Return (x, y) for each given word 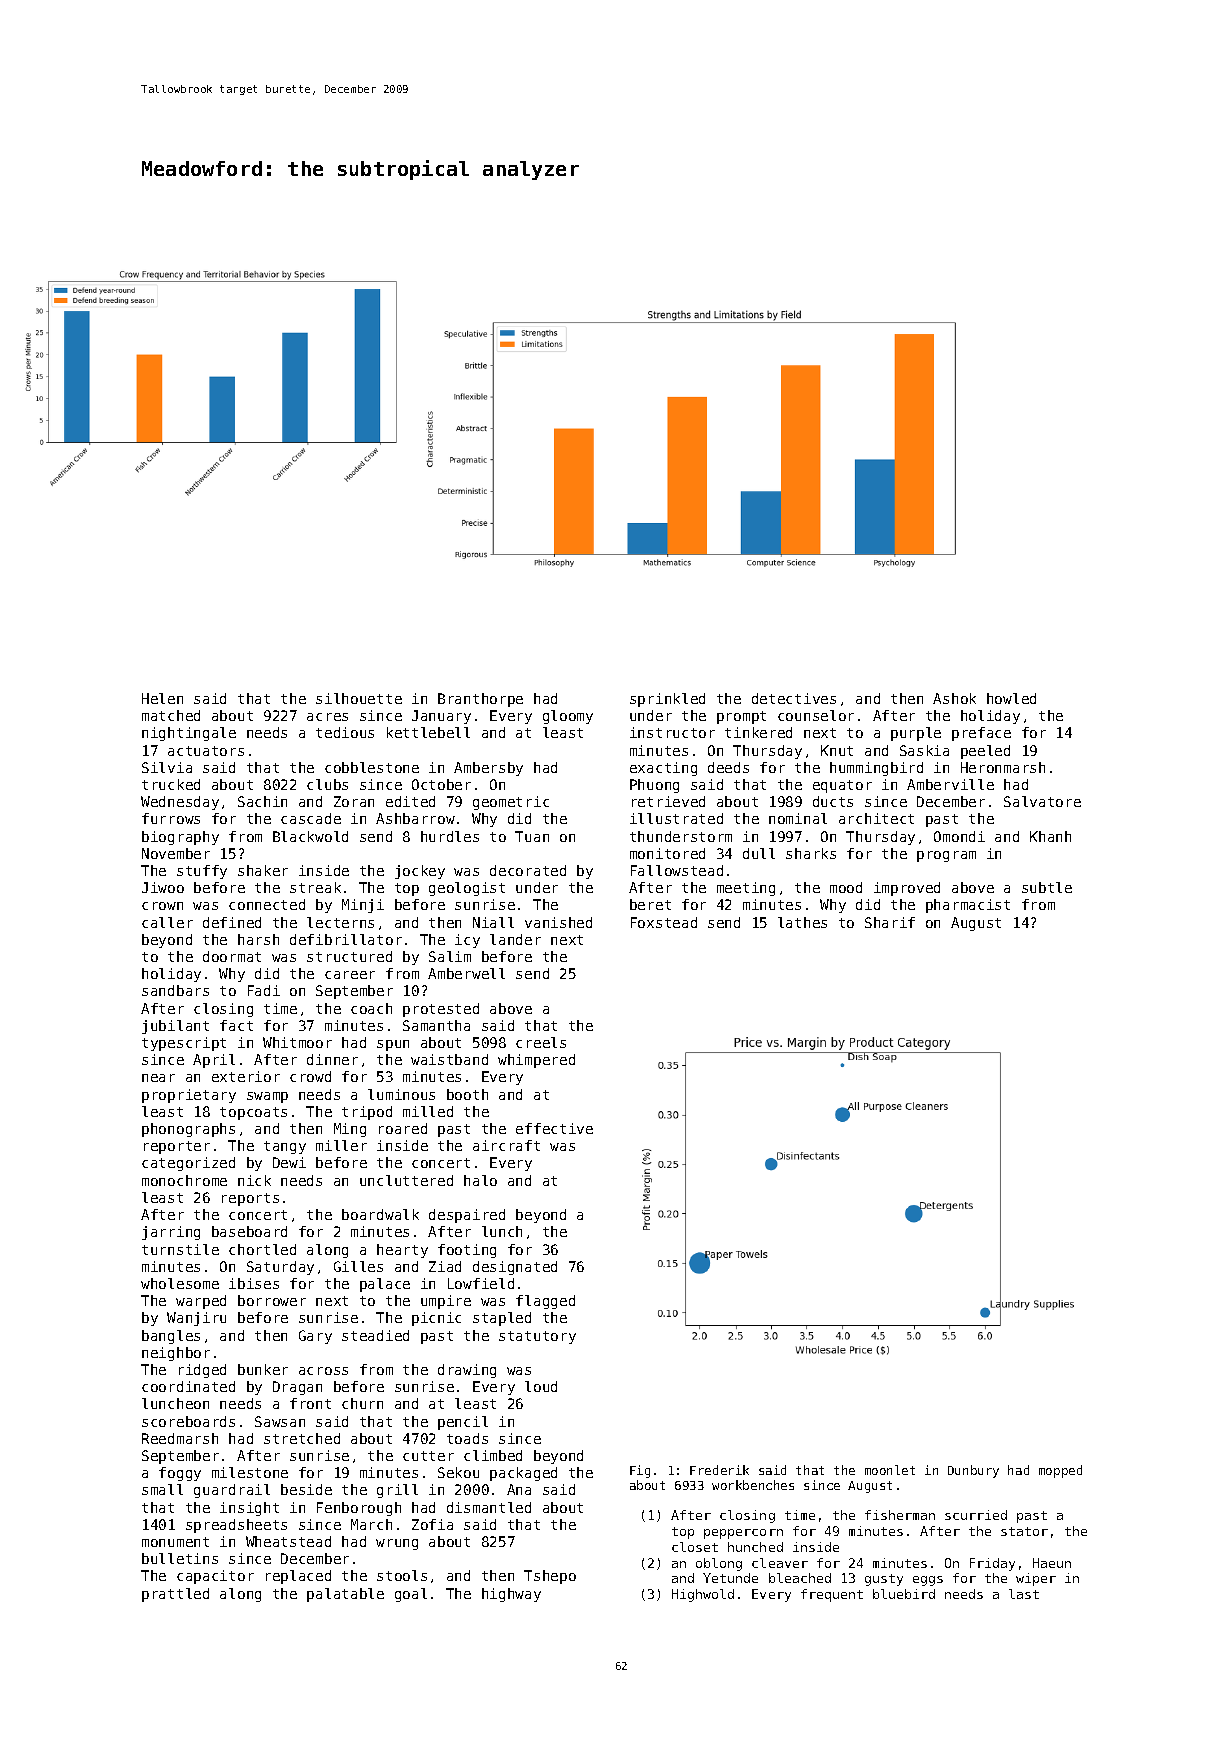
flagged (545, 1302)
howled (1011, 698)
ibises (254, 1283)
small (162, 1489)
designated (515, 1268)
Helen (162, 698)
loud (541, 1386)
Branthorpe (480, 700)
